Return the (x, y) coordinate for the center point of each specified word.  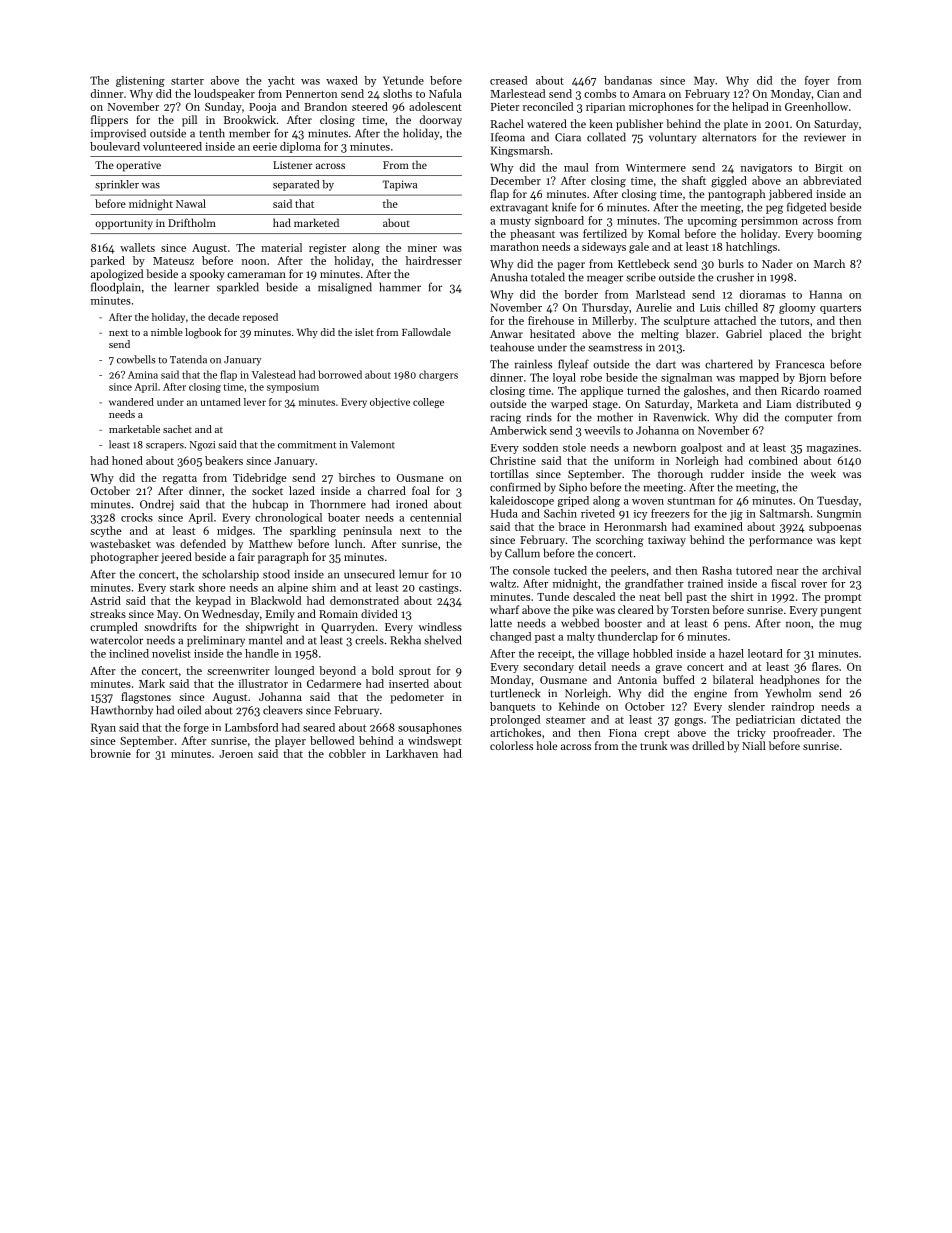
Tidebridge (260, 479)
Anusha (509, 277)
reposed (260, 318)
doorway (441, 121)
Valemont (373, 444)
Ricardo (800, 390)
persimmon (769, 222)
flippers (109, 121)
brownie (110, 753)
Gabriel (744, 333)
